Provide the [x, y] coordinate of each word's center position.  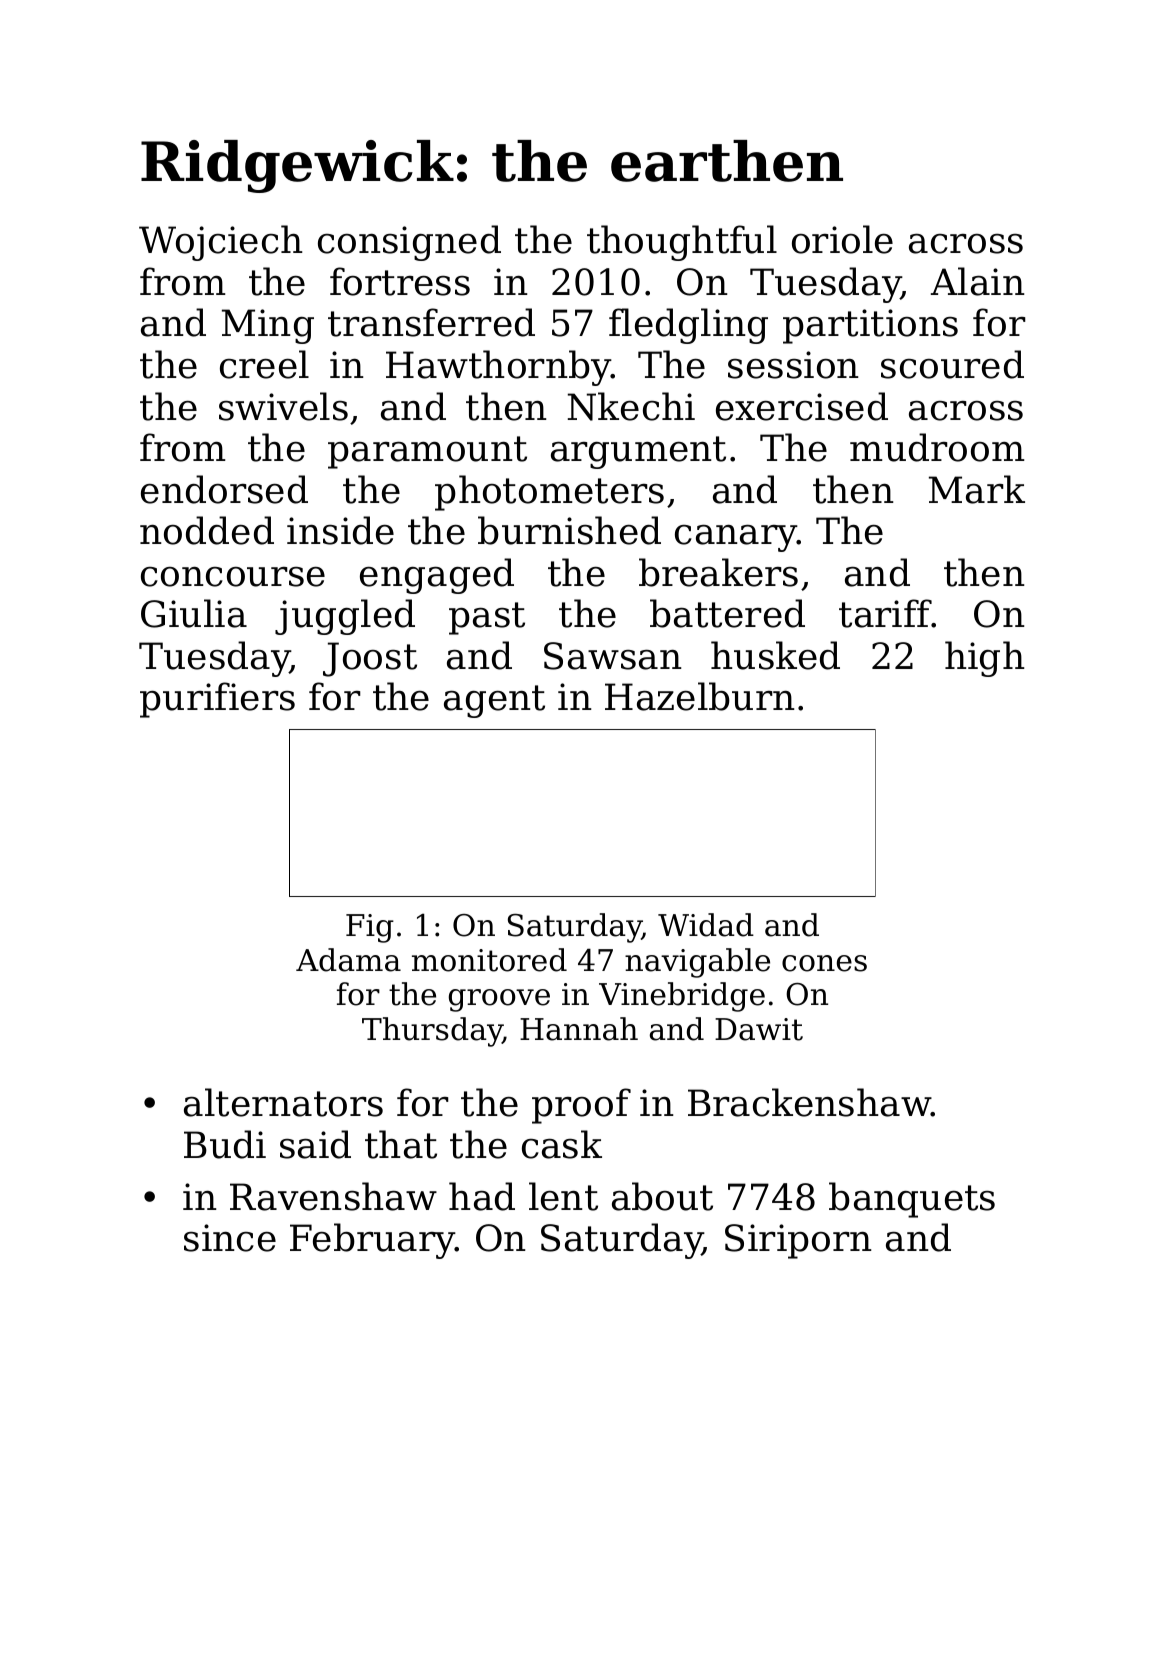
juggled [345, 617]
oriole [842, 239]
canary [736, 538]
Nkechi [631, 406]
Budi [225, 1144]
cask [562, 1144]
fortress [400, 281]
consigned [409, 243]
